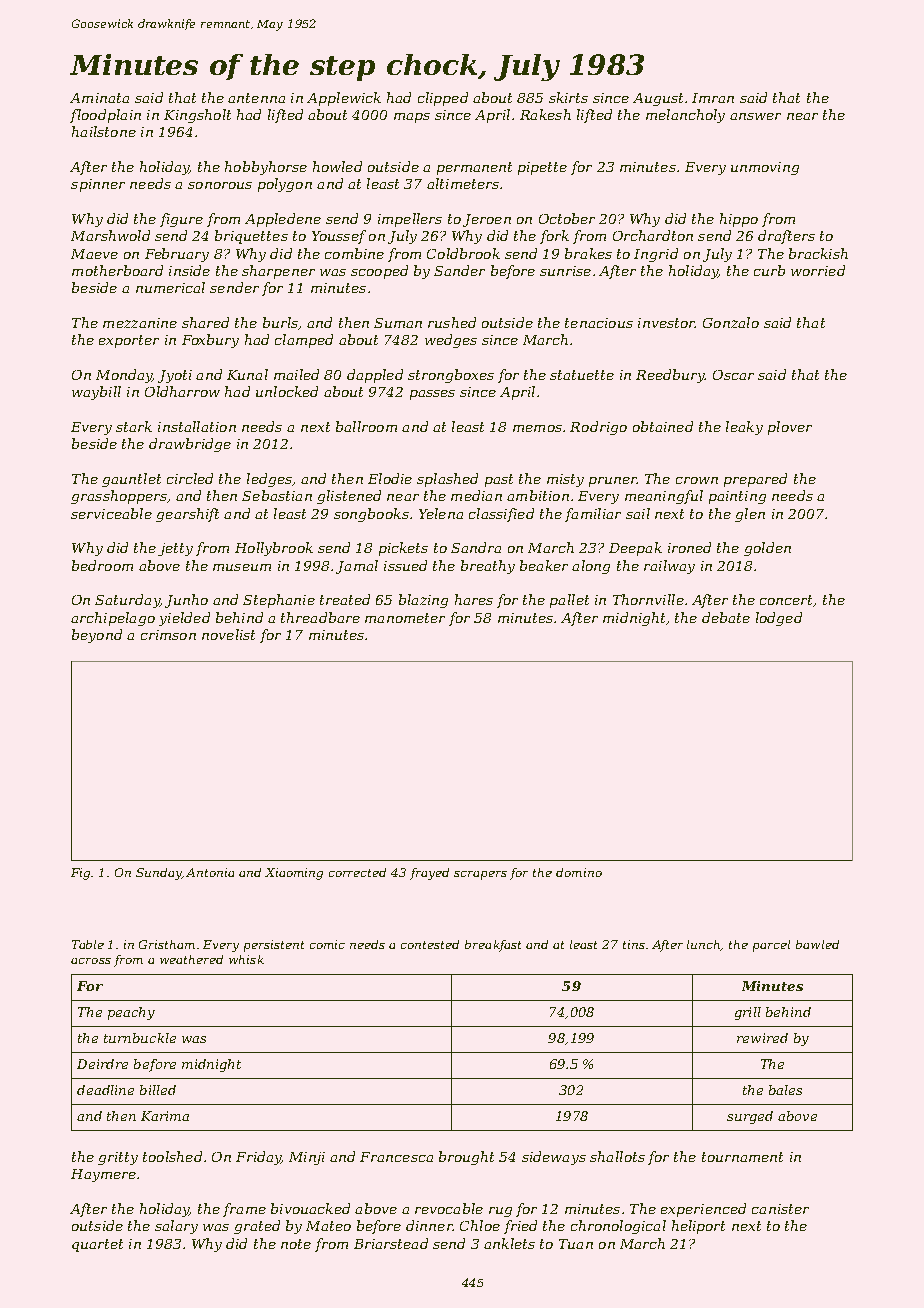  What do you see at coordinates (99, 98) in the screenshot?
I see `Aminata` at bounding box center [99, 98].
